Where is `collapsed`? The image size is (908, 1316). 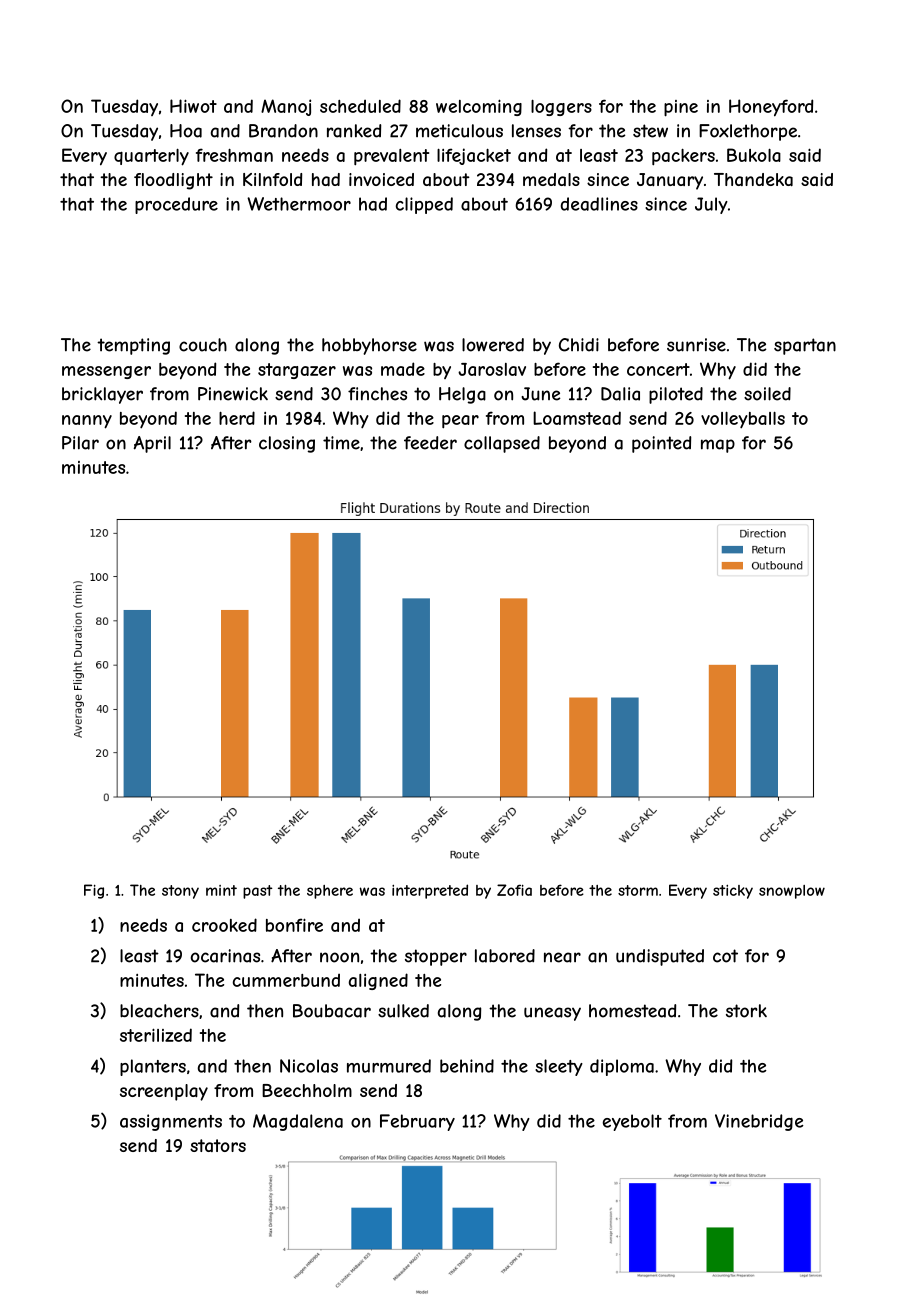
collapsed is located at coordinates (502, 444).
